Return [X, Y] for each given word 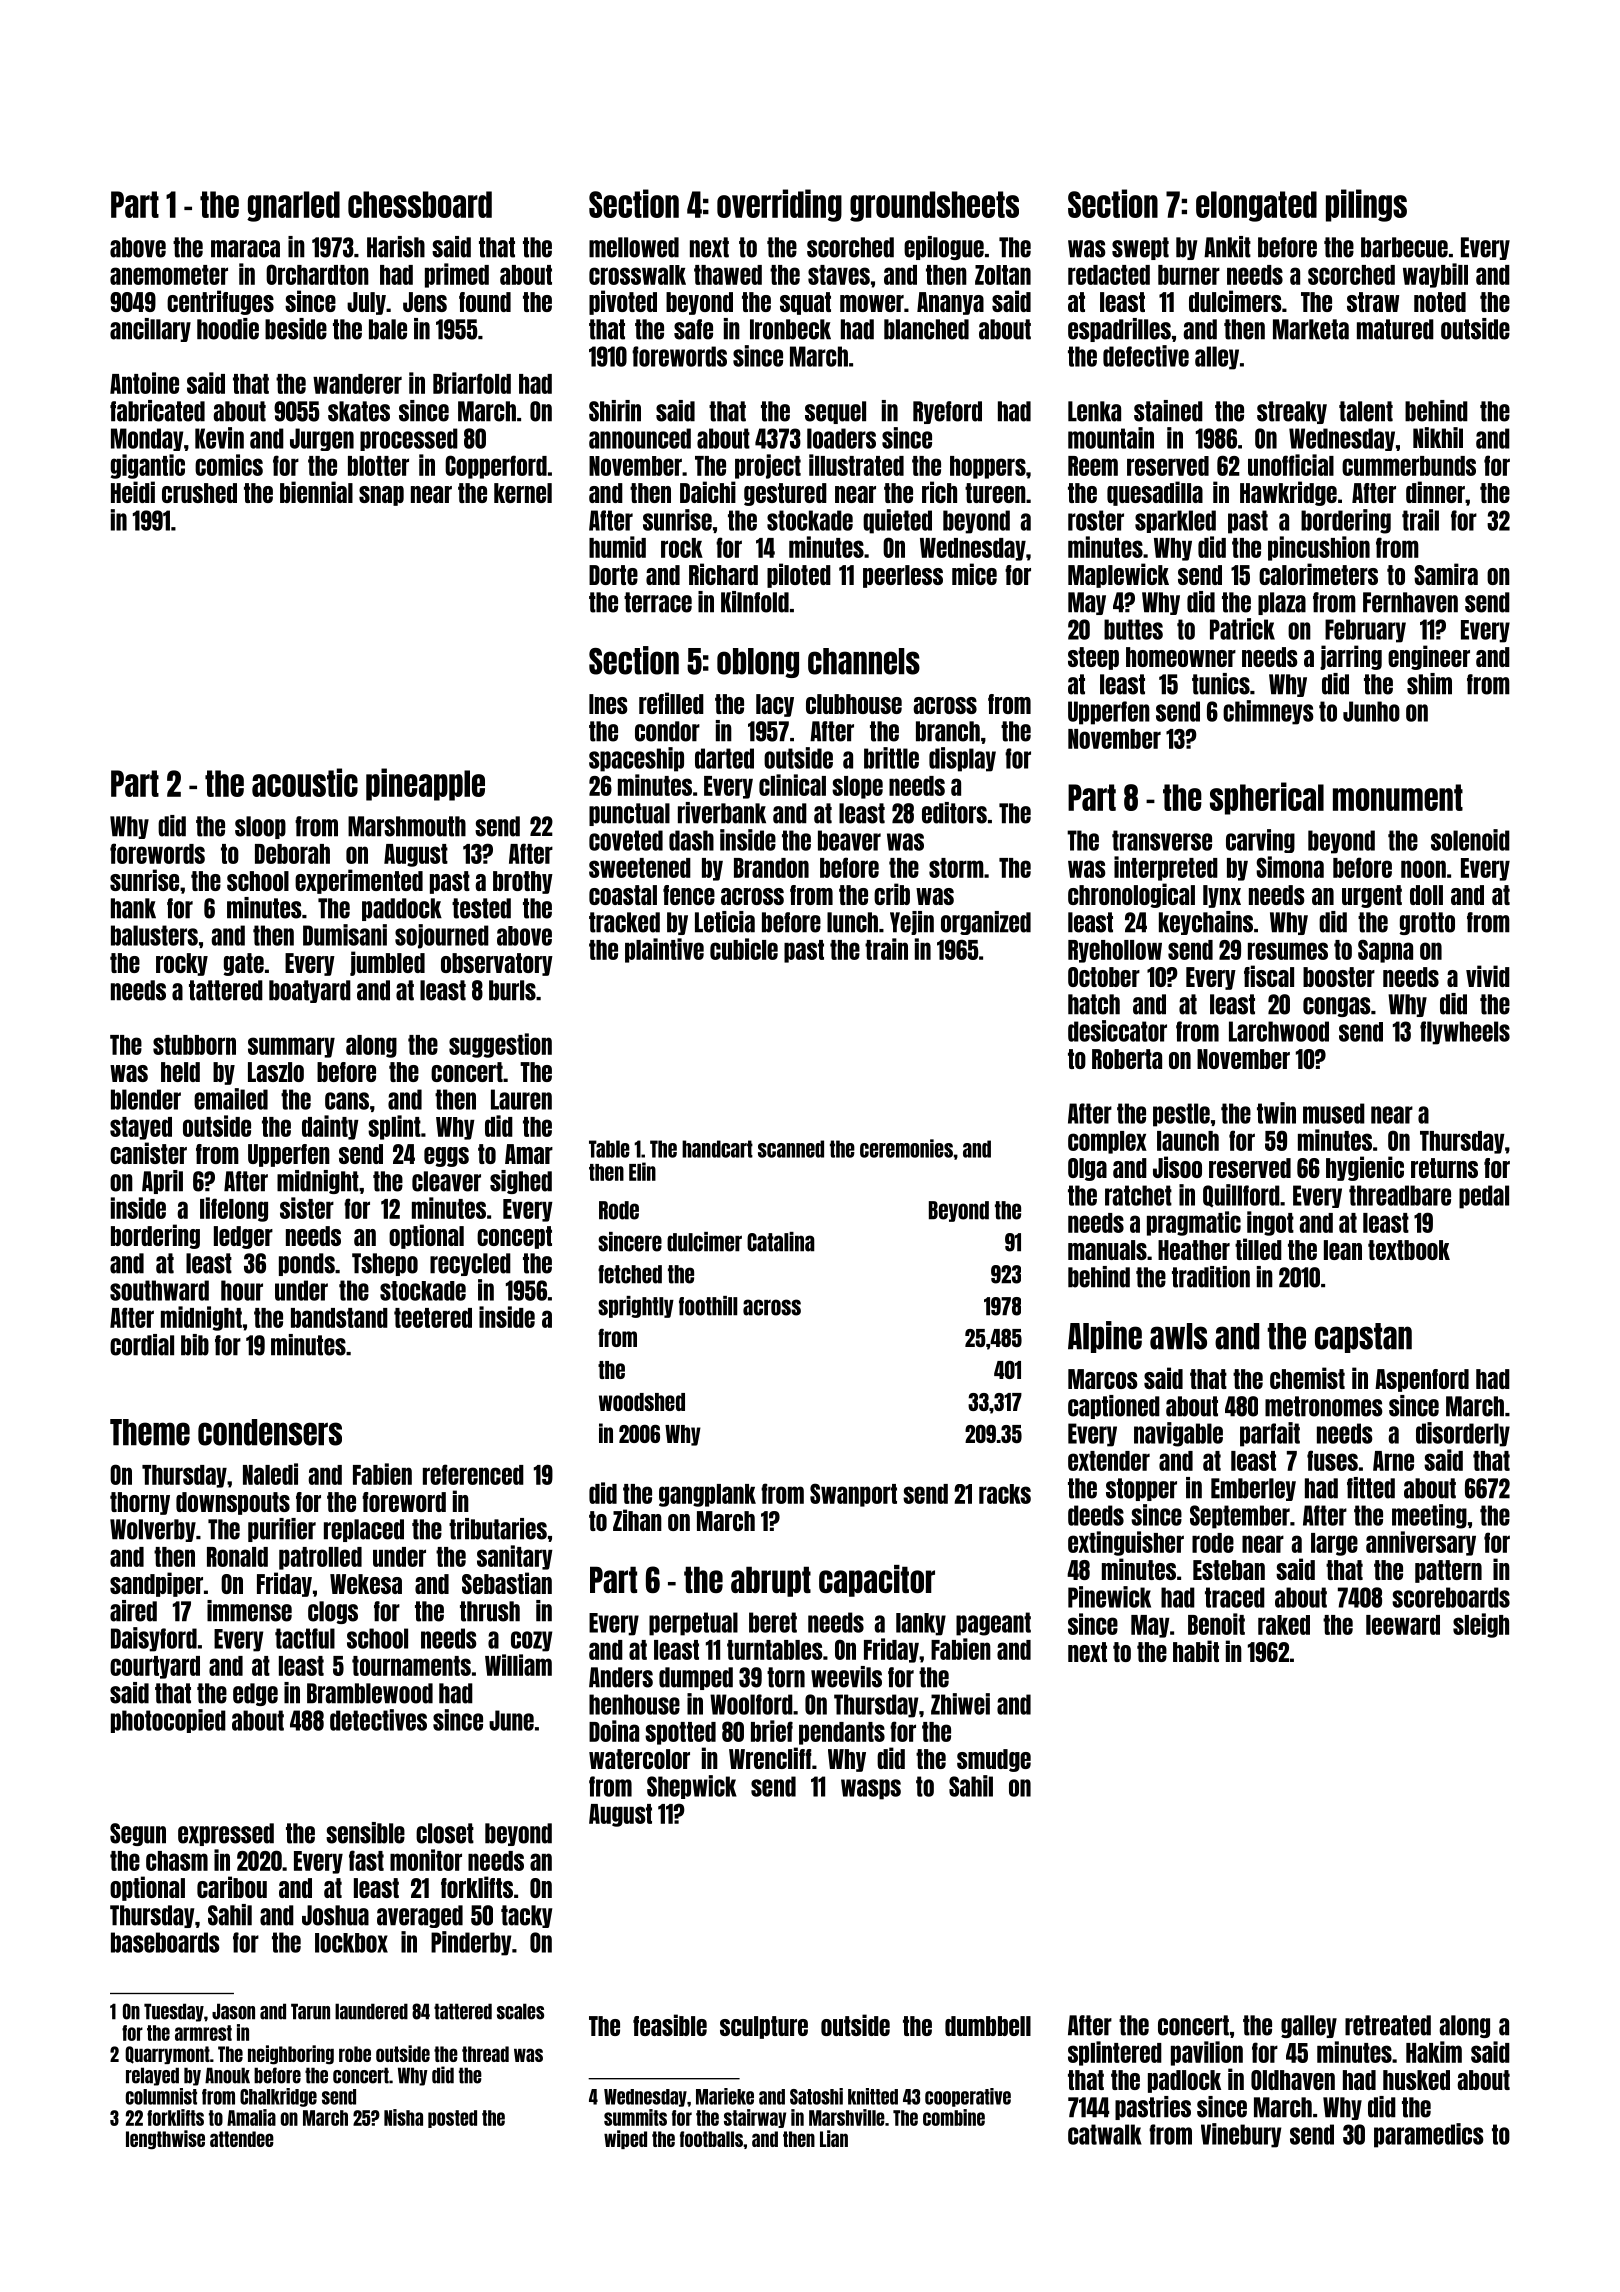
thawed [728, 275]
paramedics [1429, 2135]
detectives [378, 1720]
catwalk [1105, 2134]
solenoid [1470, 840]
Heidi [133, 492]
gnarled [293, 206]
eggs [446, 1157]
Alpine [1105, 1337]
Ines [608, 704]
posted [452, 2119]
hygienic [1365, 1168]
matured [1395, 329]
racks [1005, 1494]
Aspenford [1422, 1380]
